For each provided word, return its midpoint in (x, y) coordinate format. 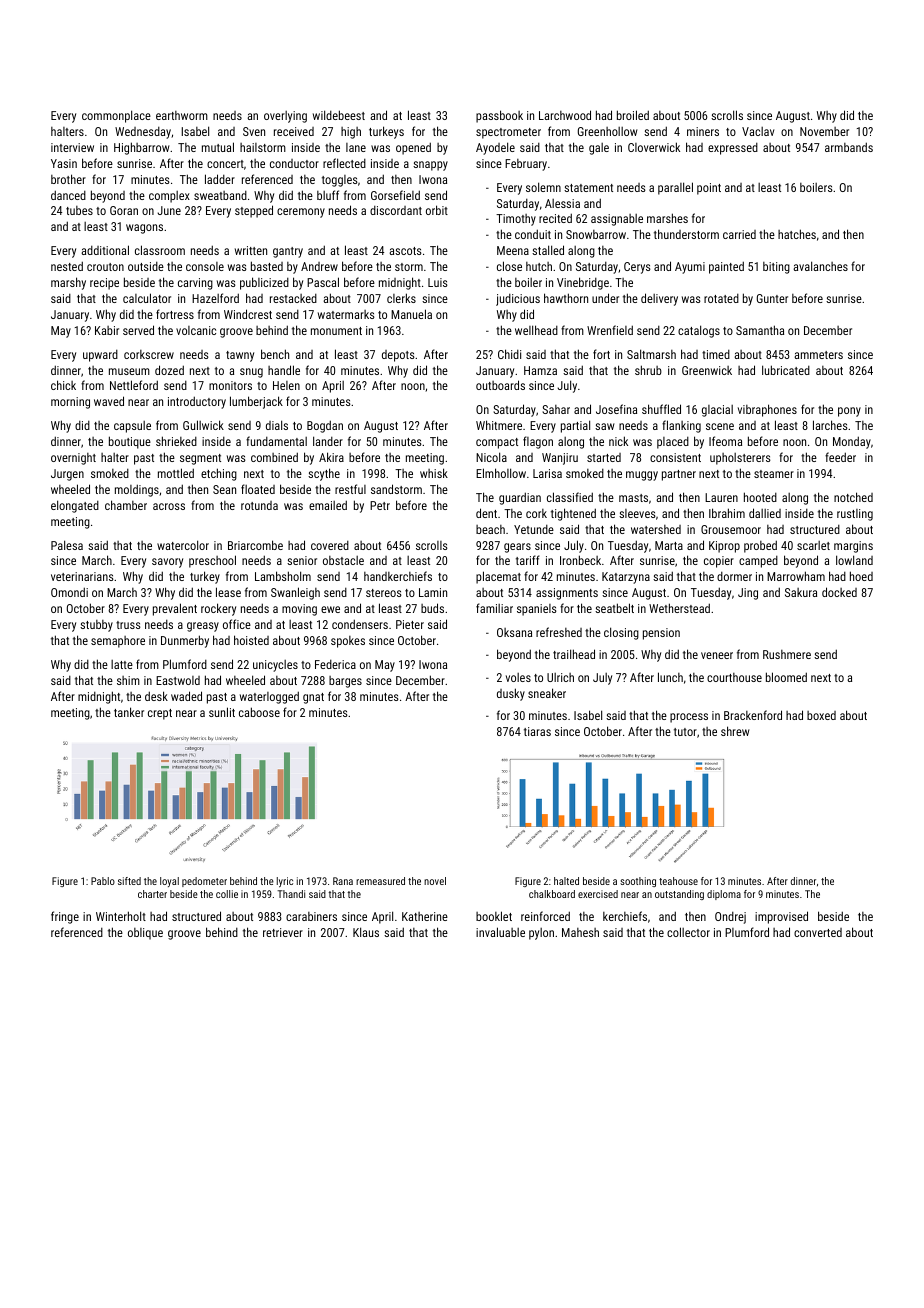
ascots (405, 251)
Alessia (562, 203)
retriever (283, 932)
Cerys (637, 268)
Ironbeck (580, 560)
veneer (717, 655)
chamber (126, 505)
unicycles (275, 666)
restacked (293, 298)
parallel (675, 188)
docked (839, 592)
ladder (220, 179)
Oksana (514, 632)
